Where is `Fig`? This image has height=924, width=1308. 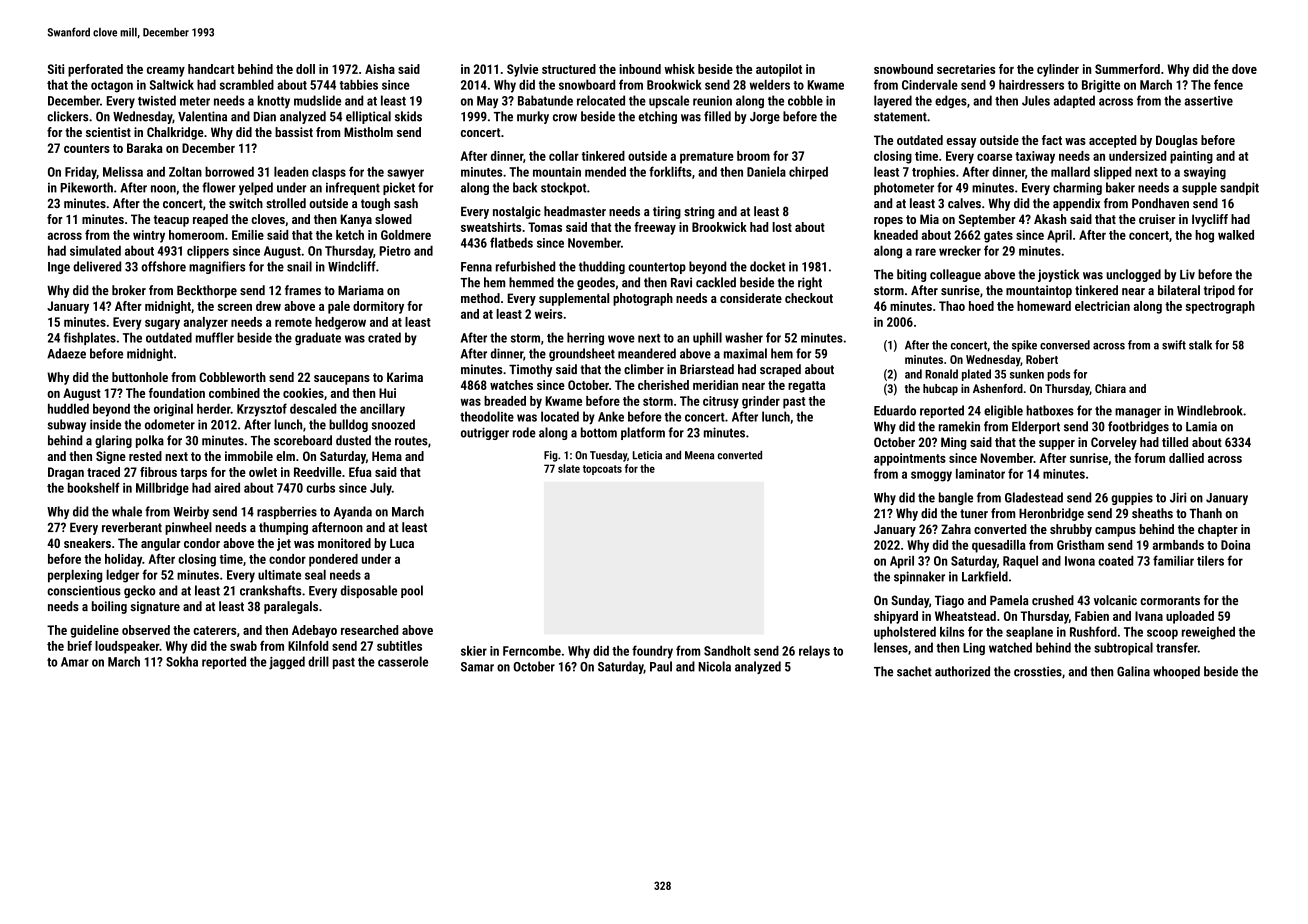
Fig is located at coordinates (551, 456).
